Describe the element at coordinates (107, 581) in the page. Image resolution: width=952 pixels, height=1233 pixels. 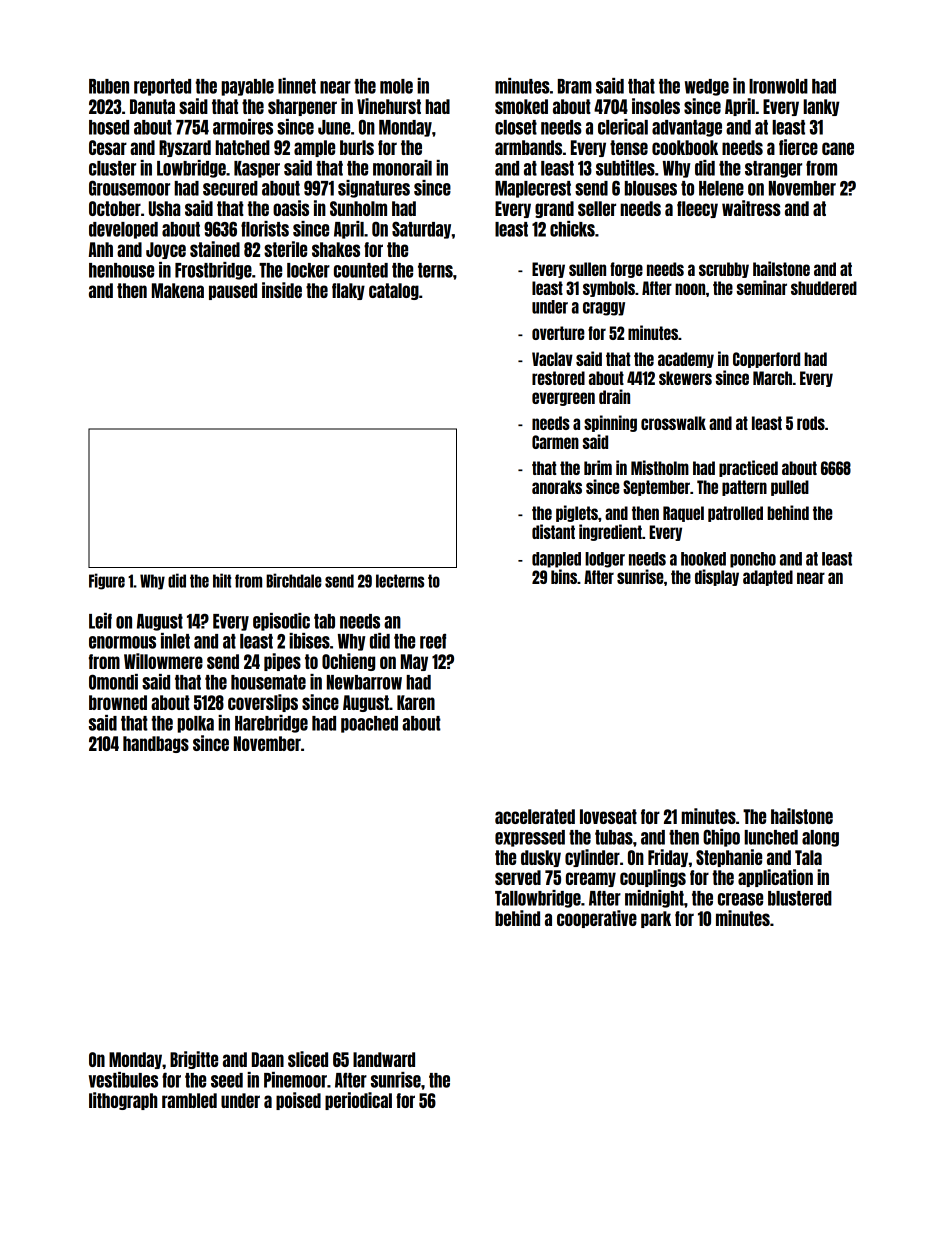
I see `Figure` at that location.
